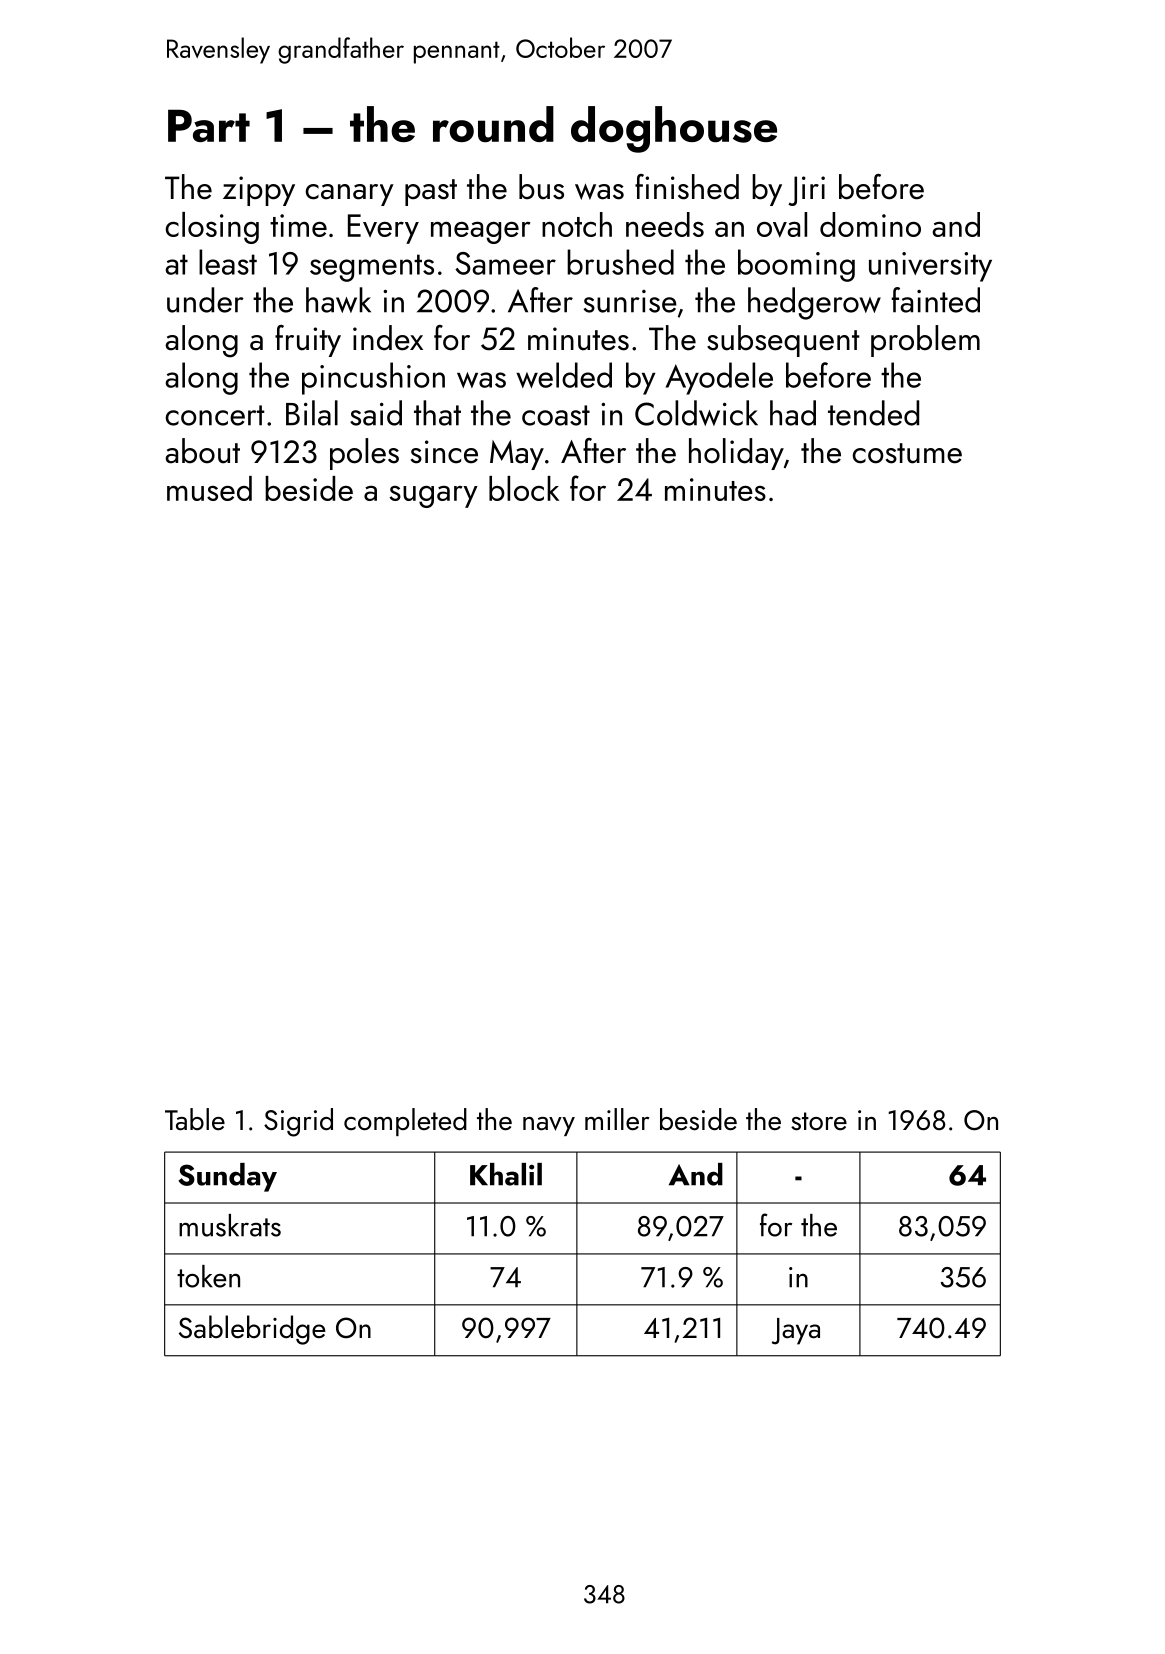 This screenshot has width=1165, height=1654. Describe the element at coordinates (674, 129) in the screenshot. I see `doghouse` at that location.
